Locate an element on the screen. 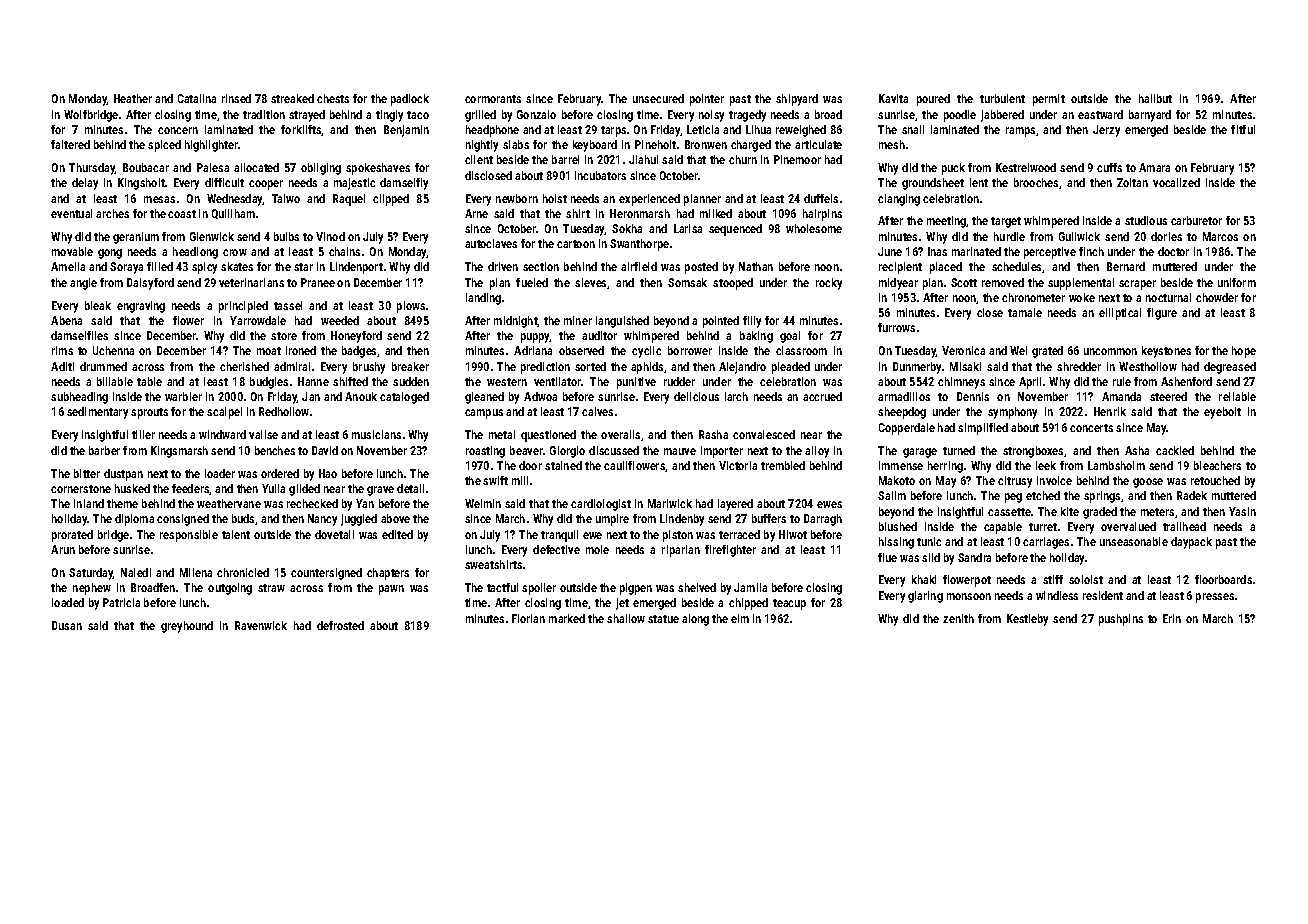 Image resolution: width=1308 pixels, height=924 pixels. hairpins is located at coordinates (822, 215).
